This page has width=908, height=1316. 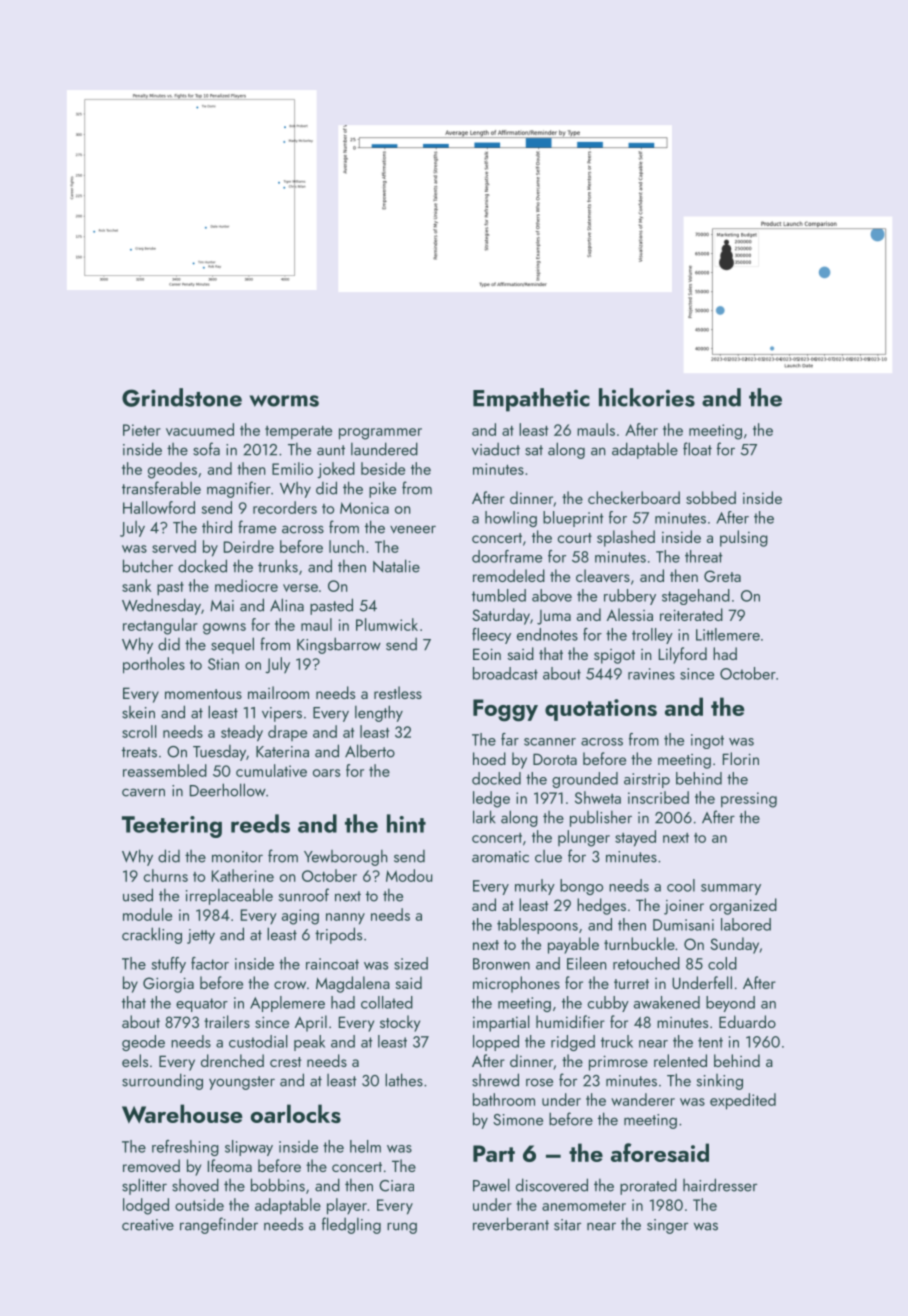 What do you see at coordinates (728, 634) in the page?
I see `Littlemere` at bounding box center [728, 634].
